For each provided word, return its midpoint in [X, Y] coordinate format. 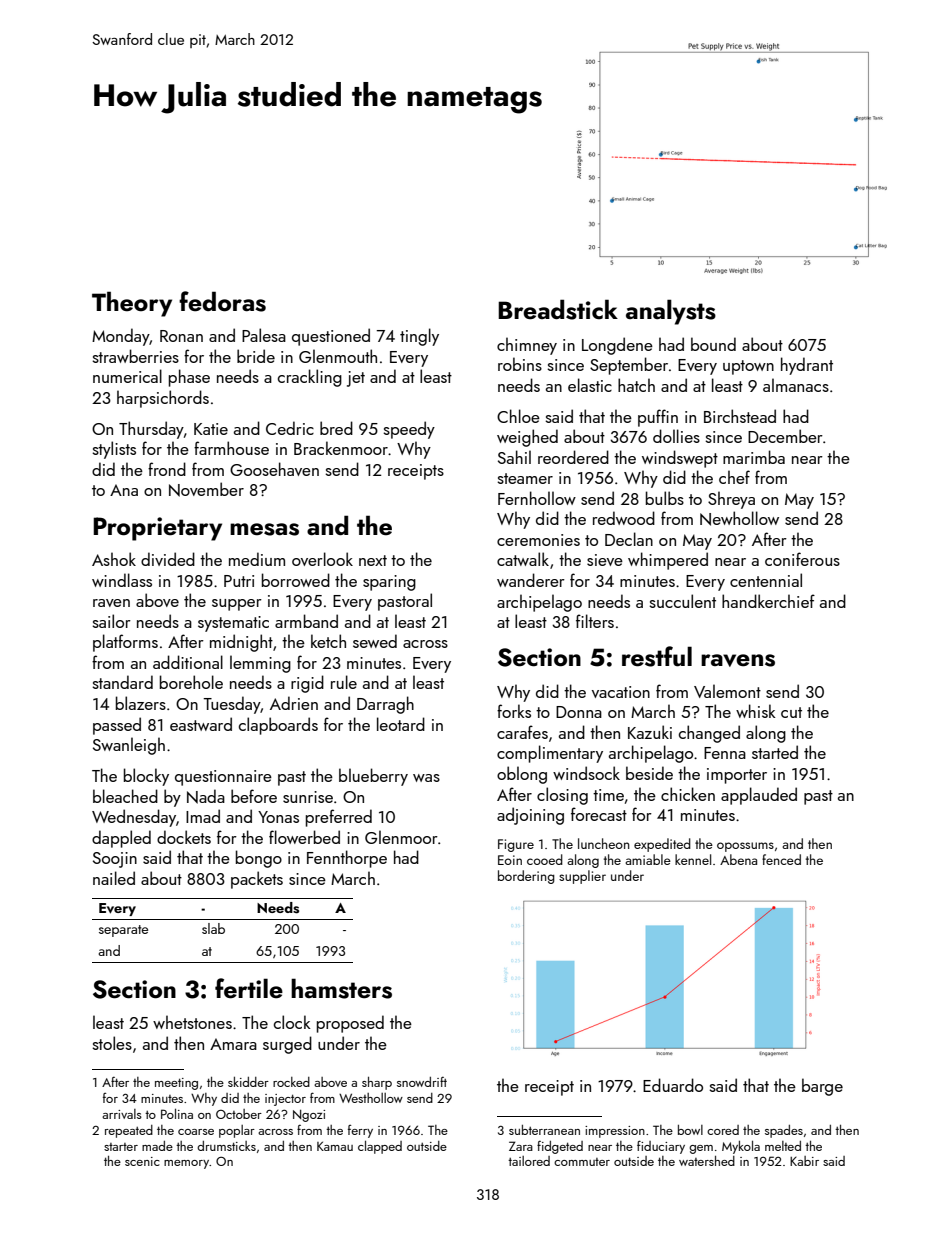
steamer [525, 478]
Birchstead [740, 416]
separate [123, 931]
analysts [671, 312]
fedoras [222, 301]
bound [713, 344]
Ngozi [309, 1116]
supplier [582, 877]
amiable [648, 859]
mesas [264, 529]
